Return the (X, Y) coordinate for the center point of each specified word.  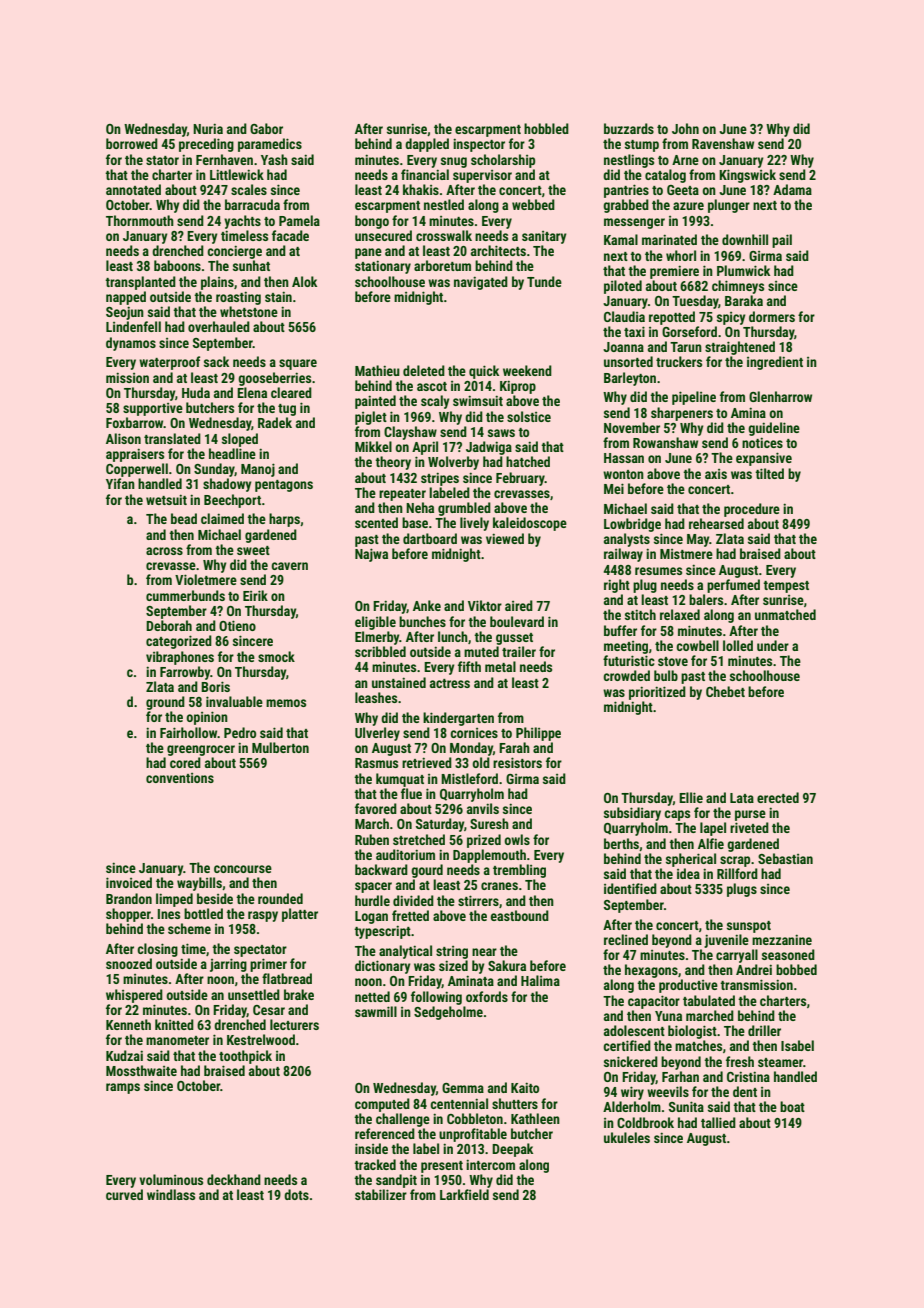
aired (519, 605)
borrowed (132, 143)
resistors (517, 762)
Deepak (512, 1150)
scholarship (503, 161)
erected (778, 797)
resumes (658, 571)
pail (782, 241)
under (773, 645)
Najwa (371, 555)
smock (276, 656)
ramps (123, 1088)
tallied (718, 1122)
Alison (123, 438)
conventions (180, 778)
